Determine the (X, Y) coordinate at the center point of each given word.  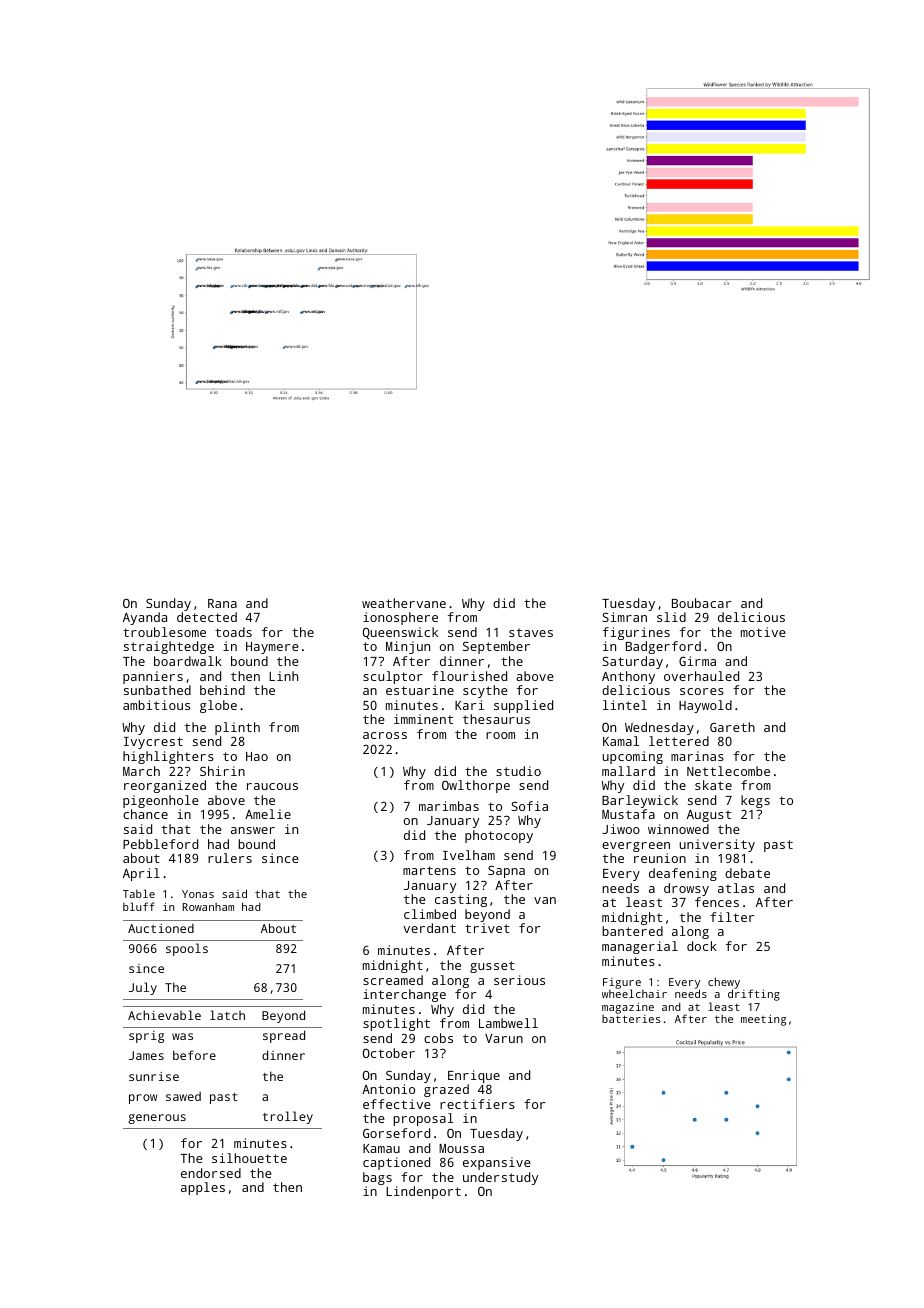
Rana (222, 603)
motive (763, 632)
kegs (755, 801)
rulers (230, 858)
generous (157, 1119)
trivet (487, 928)
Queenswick (400, 633)
